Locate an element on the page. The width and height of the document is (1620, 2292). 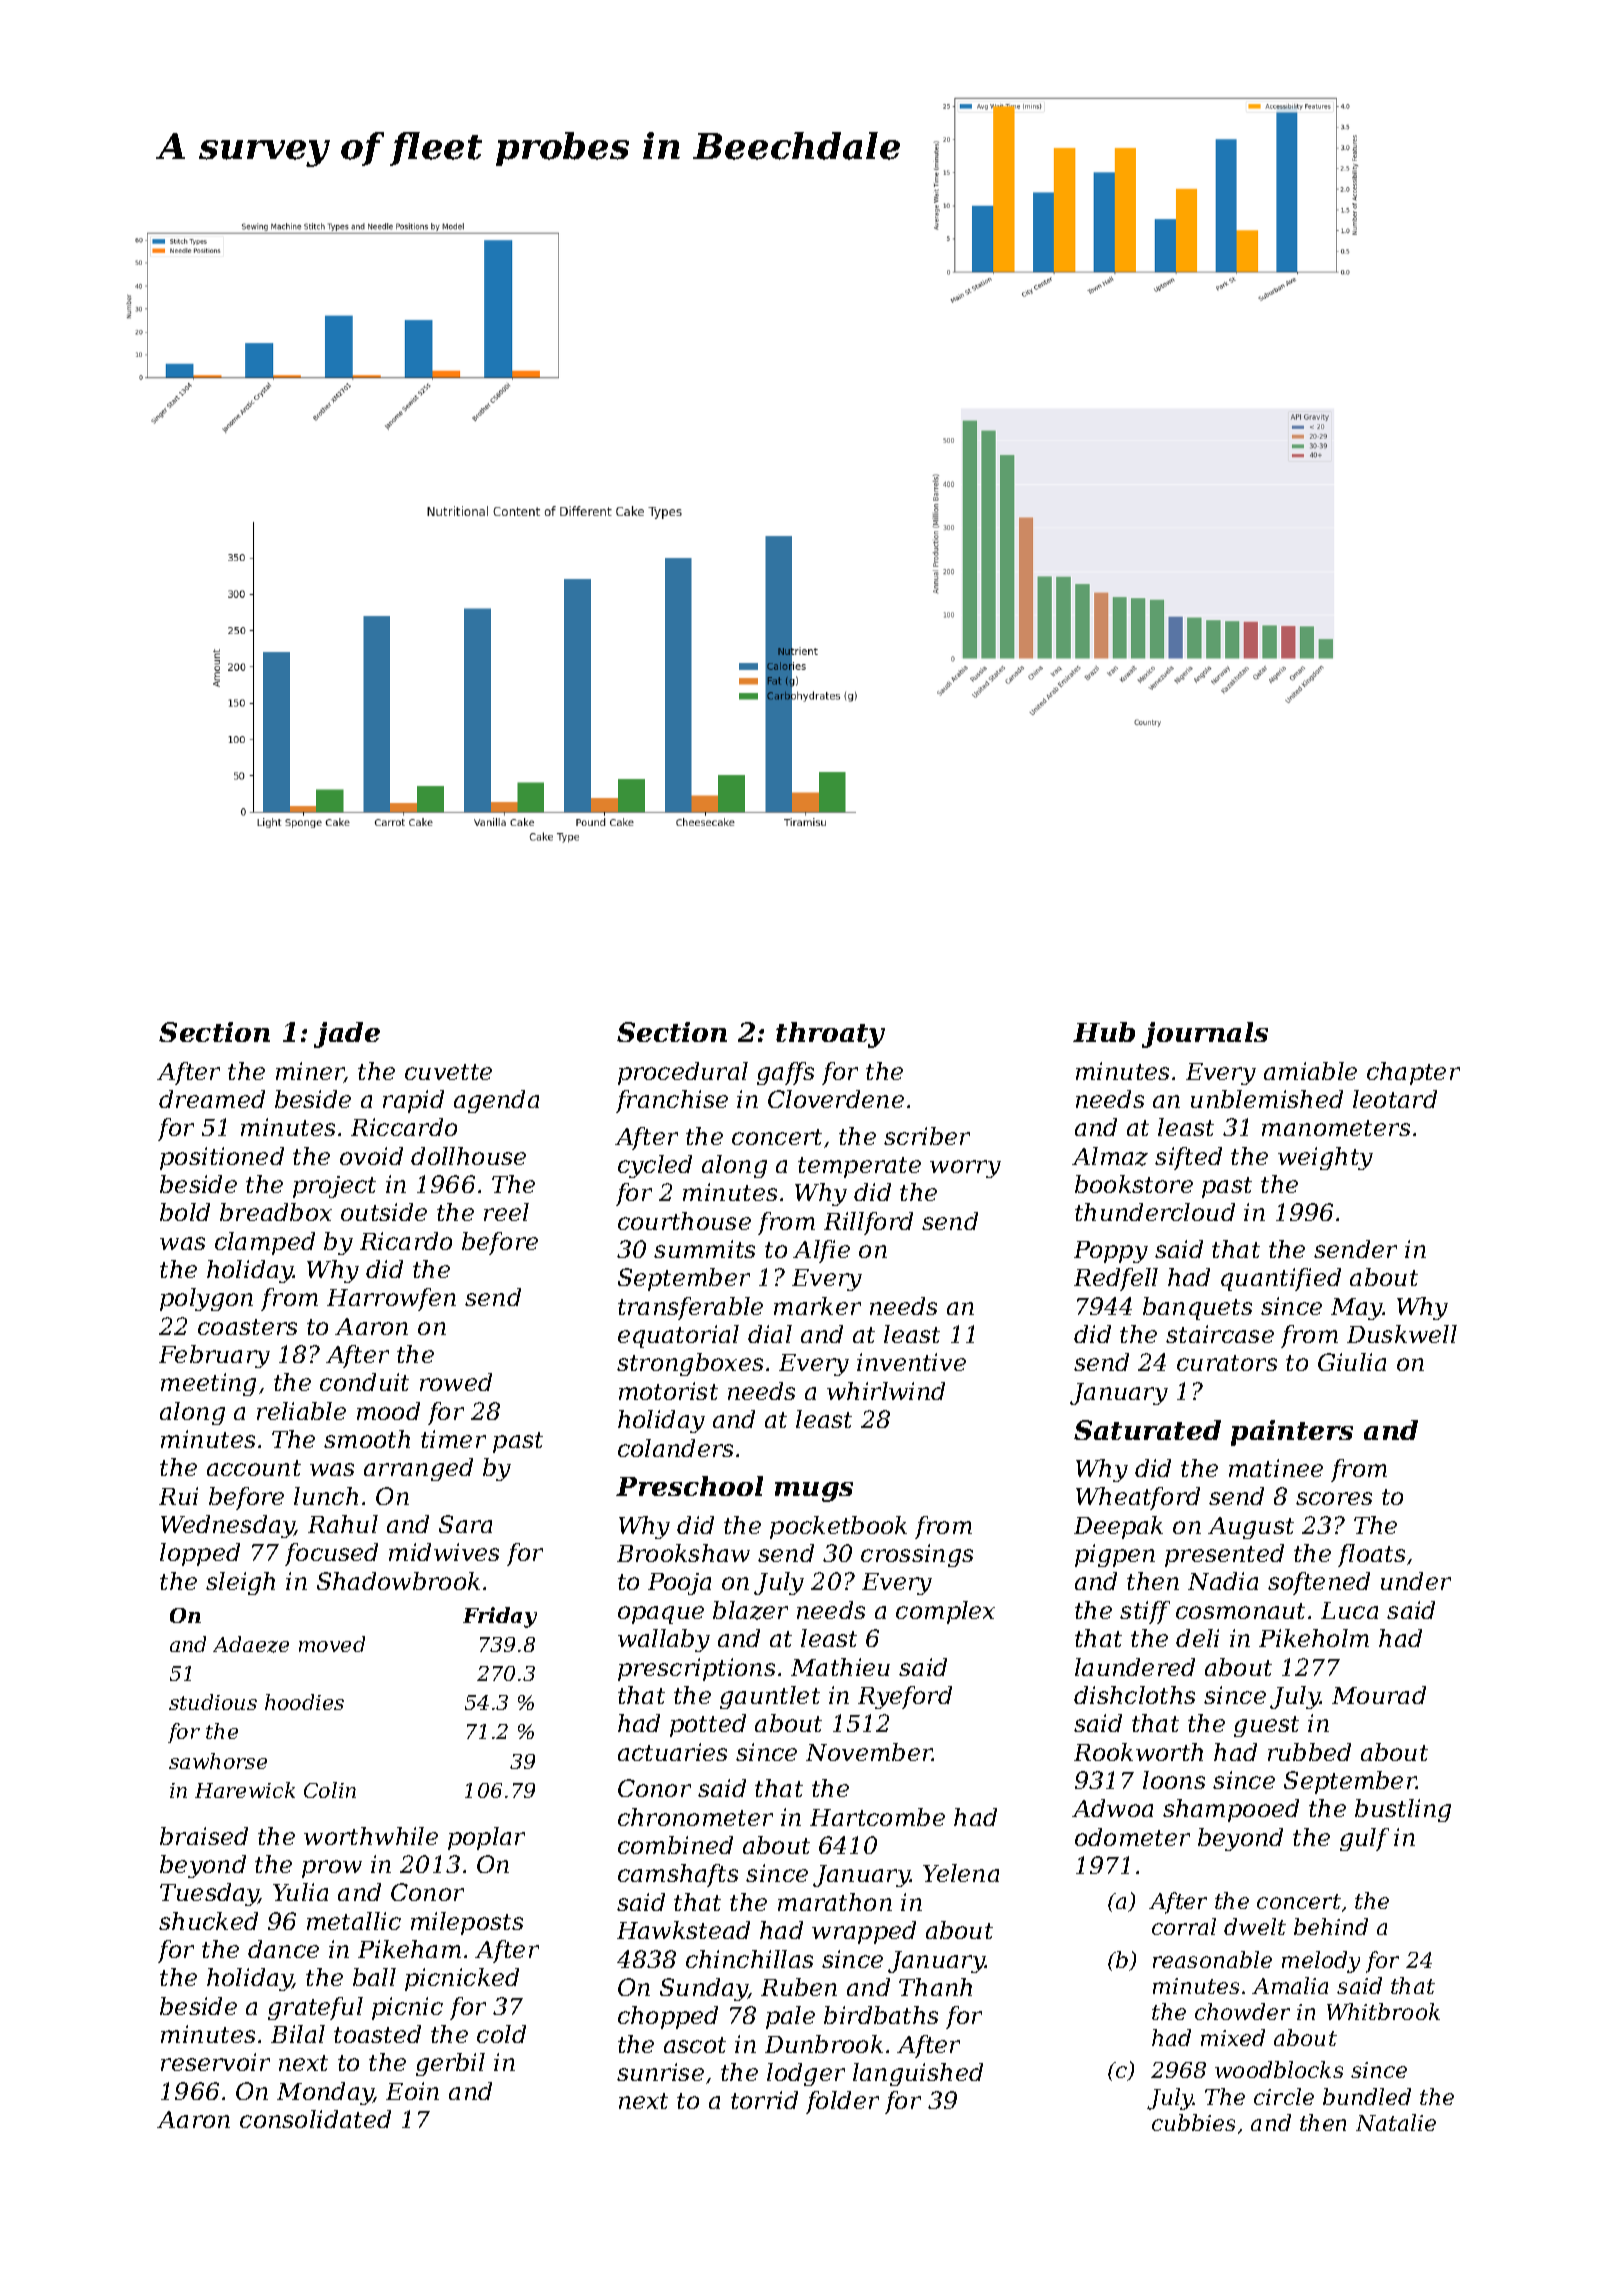
cold is located at coordinates (501, 2034).
